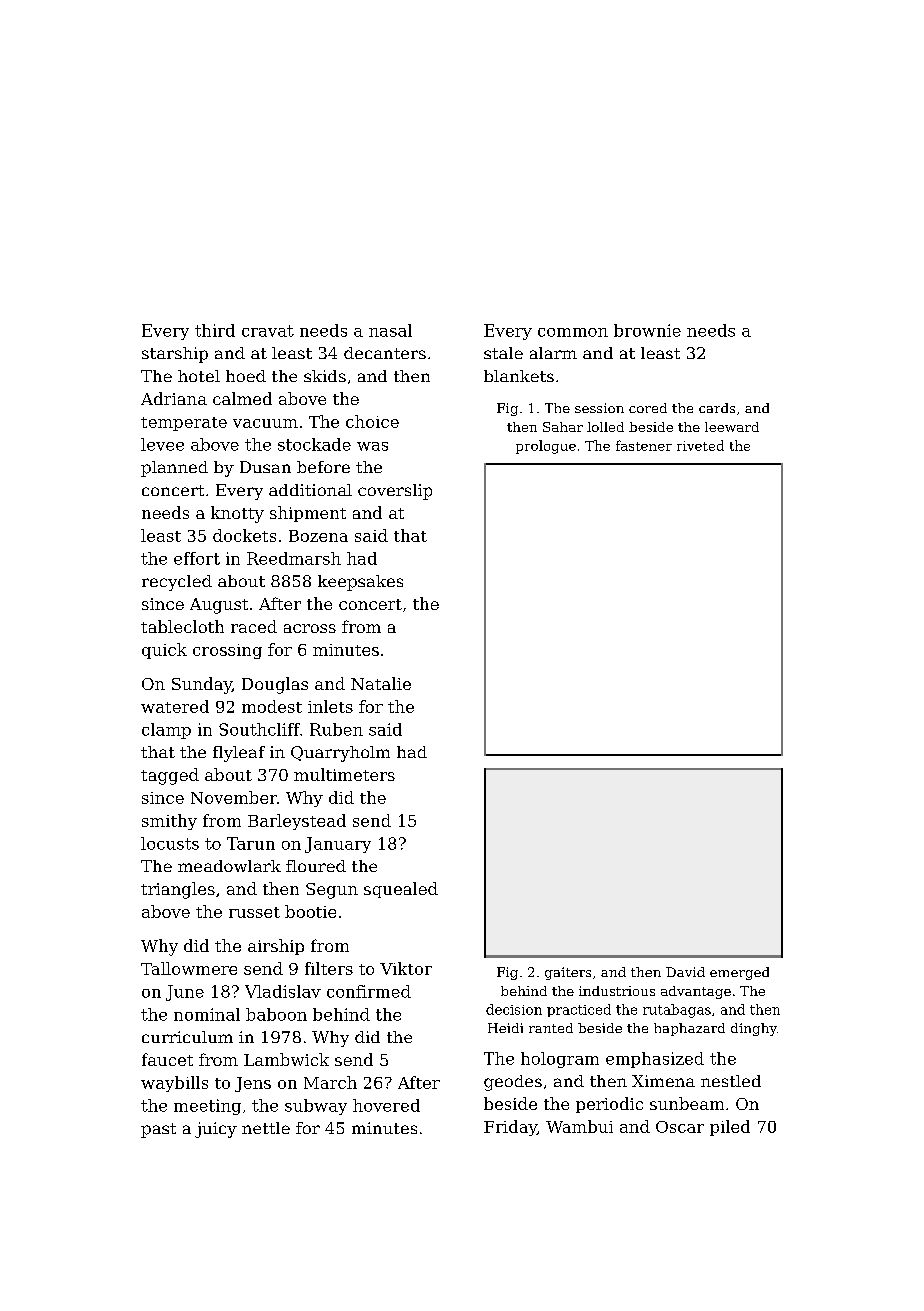 The width and height of the image is (924, 1311). Describe the element at coordinates (644, 445) in the image. I see `fastener` at that location.
